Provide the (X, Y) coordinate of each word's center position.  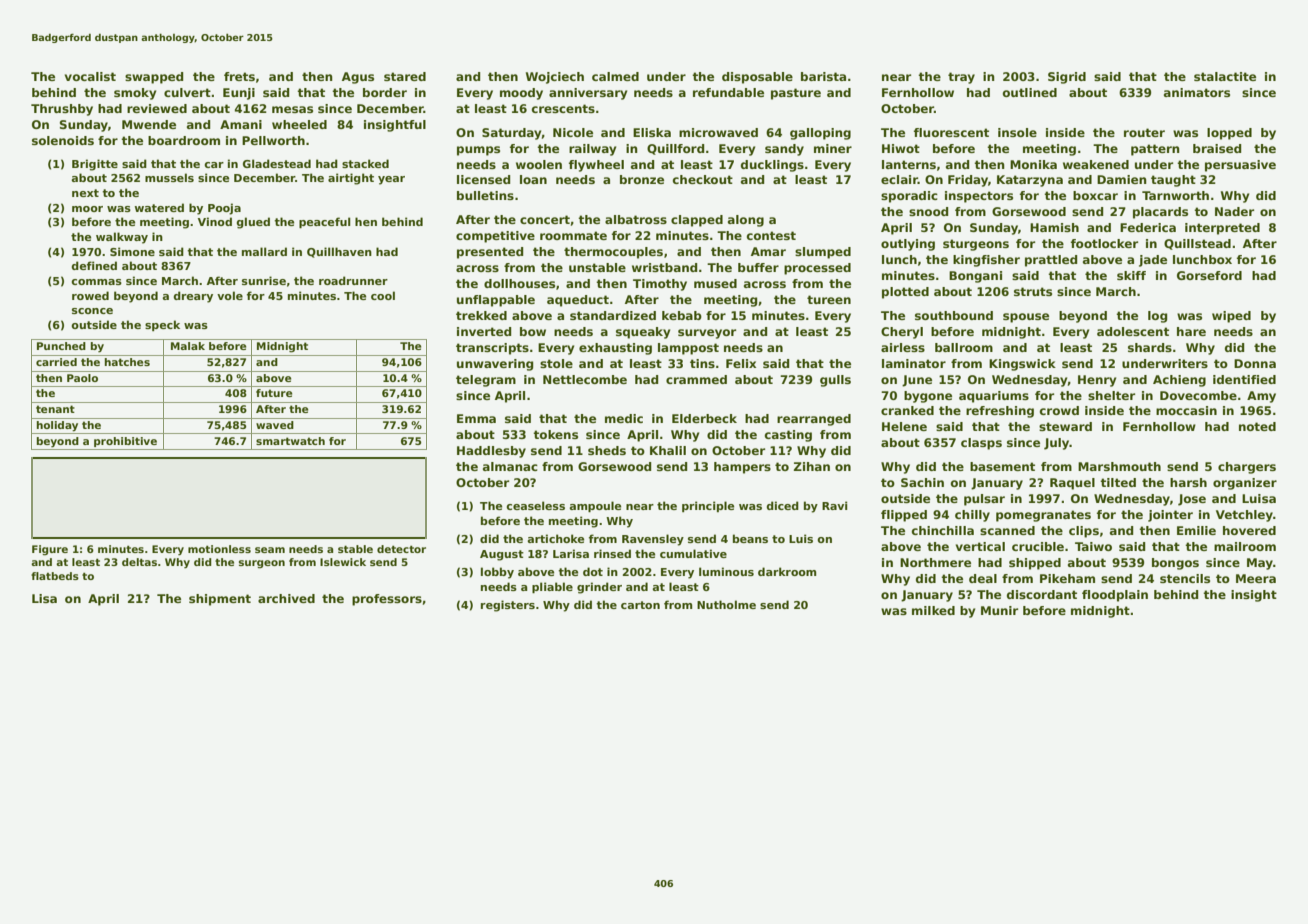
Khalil (668, 450)
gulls (835, 381)
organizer (1245, 484)
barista (823, 76)
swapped (154, 78)
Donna (1255, 363)
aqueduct (578, 301)
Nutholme (726, 604)
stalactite (1225, 76)
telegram (486, 381)
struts (1033, 291)
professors (387, 600)
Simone (132, 251)
